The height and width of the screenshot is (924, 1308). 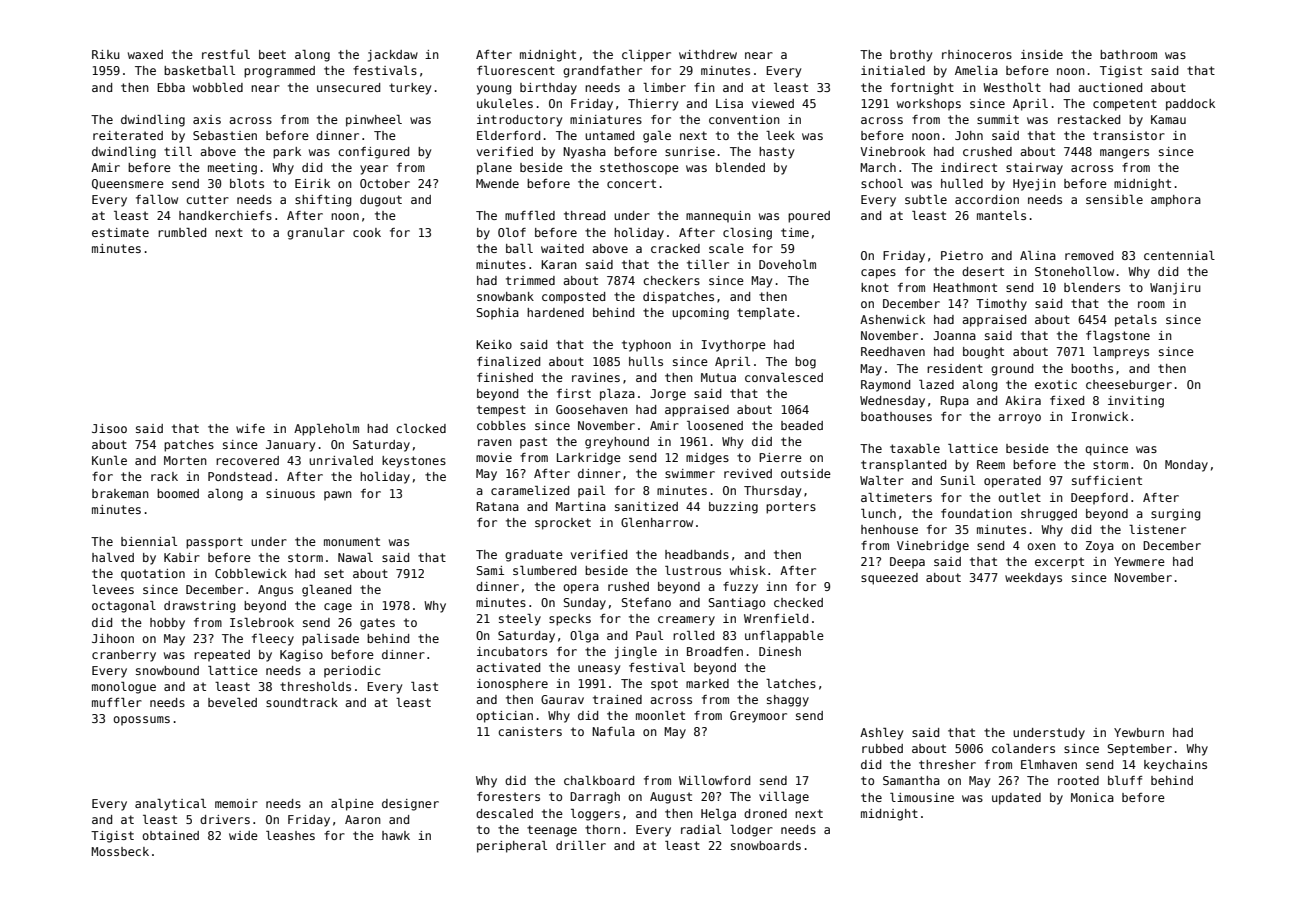 I want to click on opossums, so click(x=141, y=721).
